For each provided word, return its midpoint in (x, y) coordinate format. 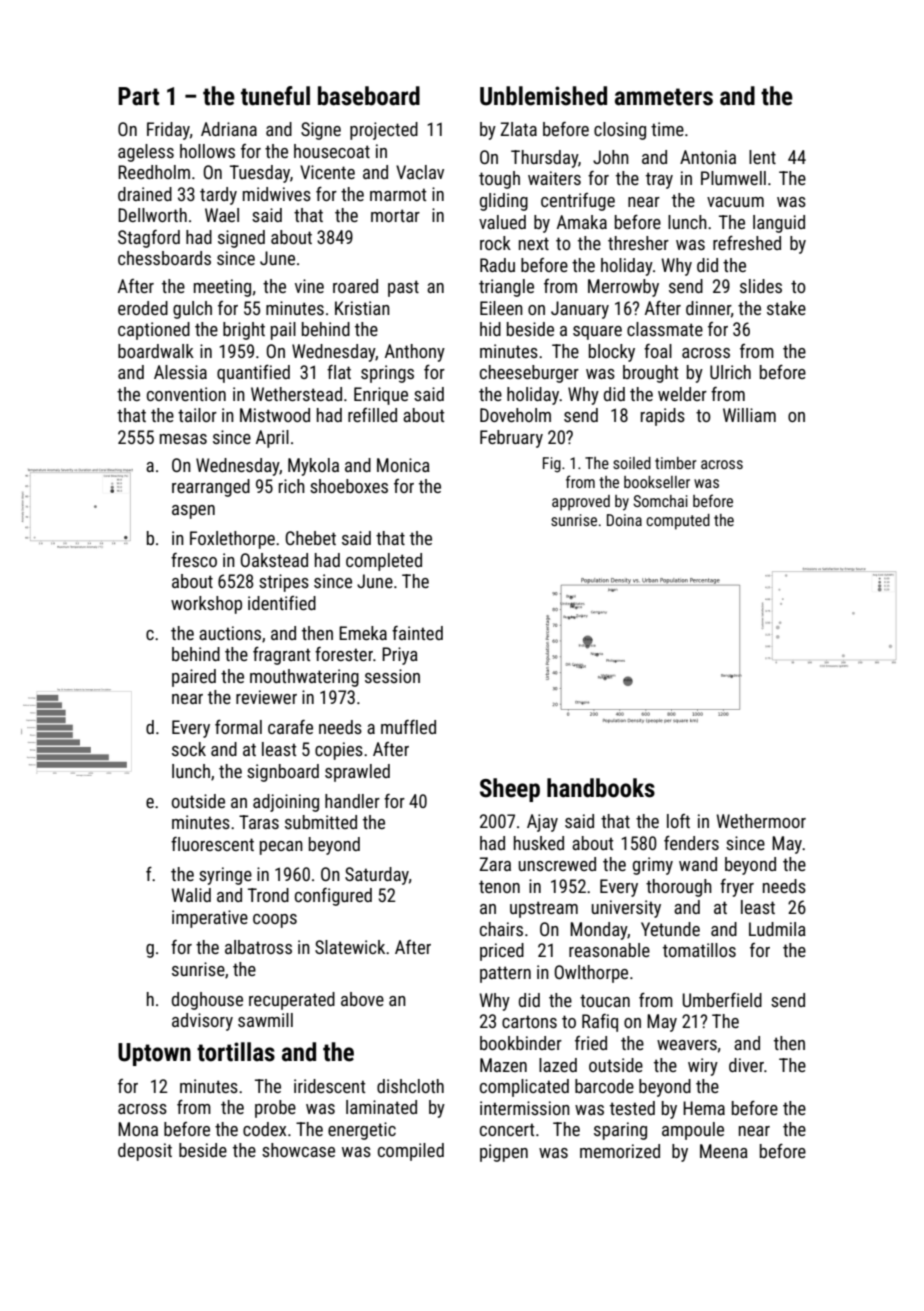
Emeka (363, 633)
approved (581, 503)
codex (264, 1129)
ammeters (664, 97)
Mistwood (275, 415)
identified (282, 603)
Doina (624, 520)
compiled (411, 1152)
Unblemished (543, 96)
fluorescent (212, 844)
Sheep (510, 790)
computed (678, 522)
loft (678, 821)
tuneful (275, 96)
